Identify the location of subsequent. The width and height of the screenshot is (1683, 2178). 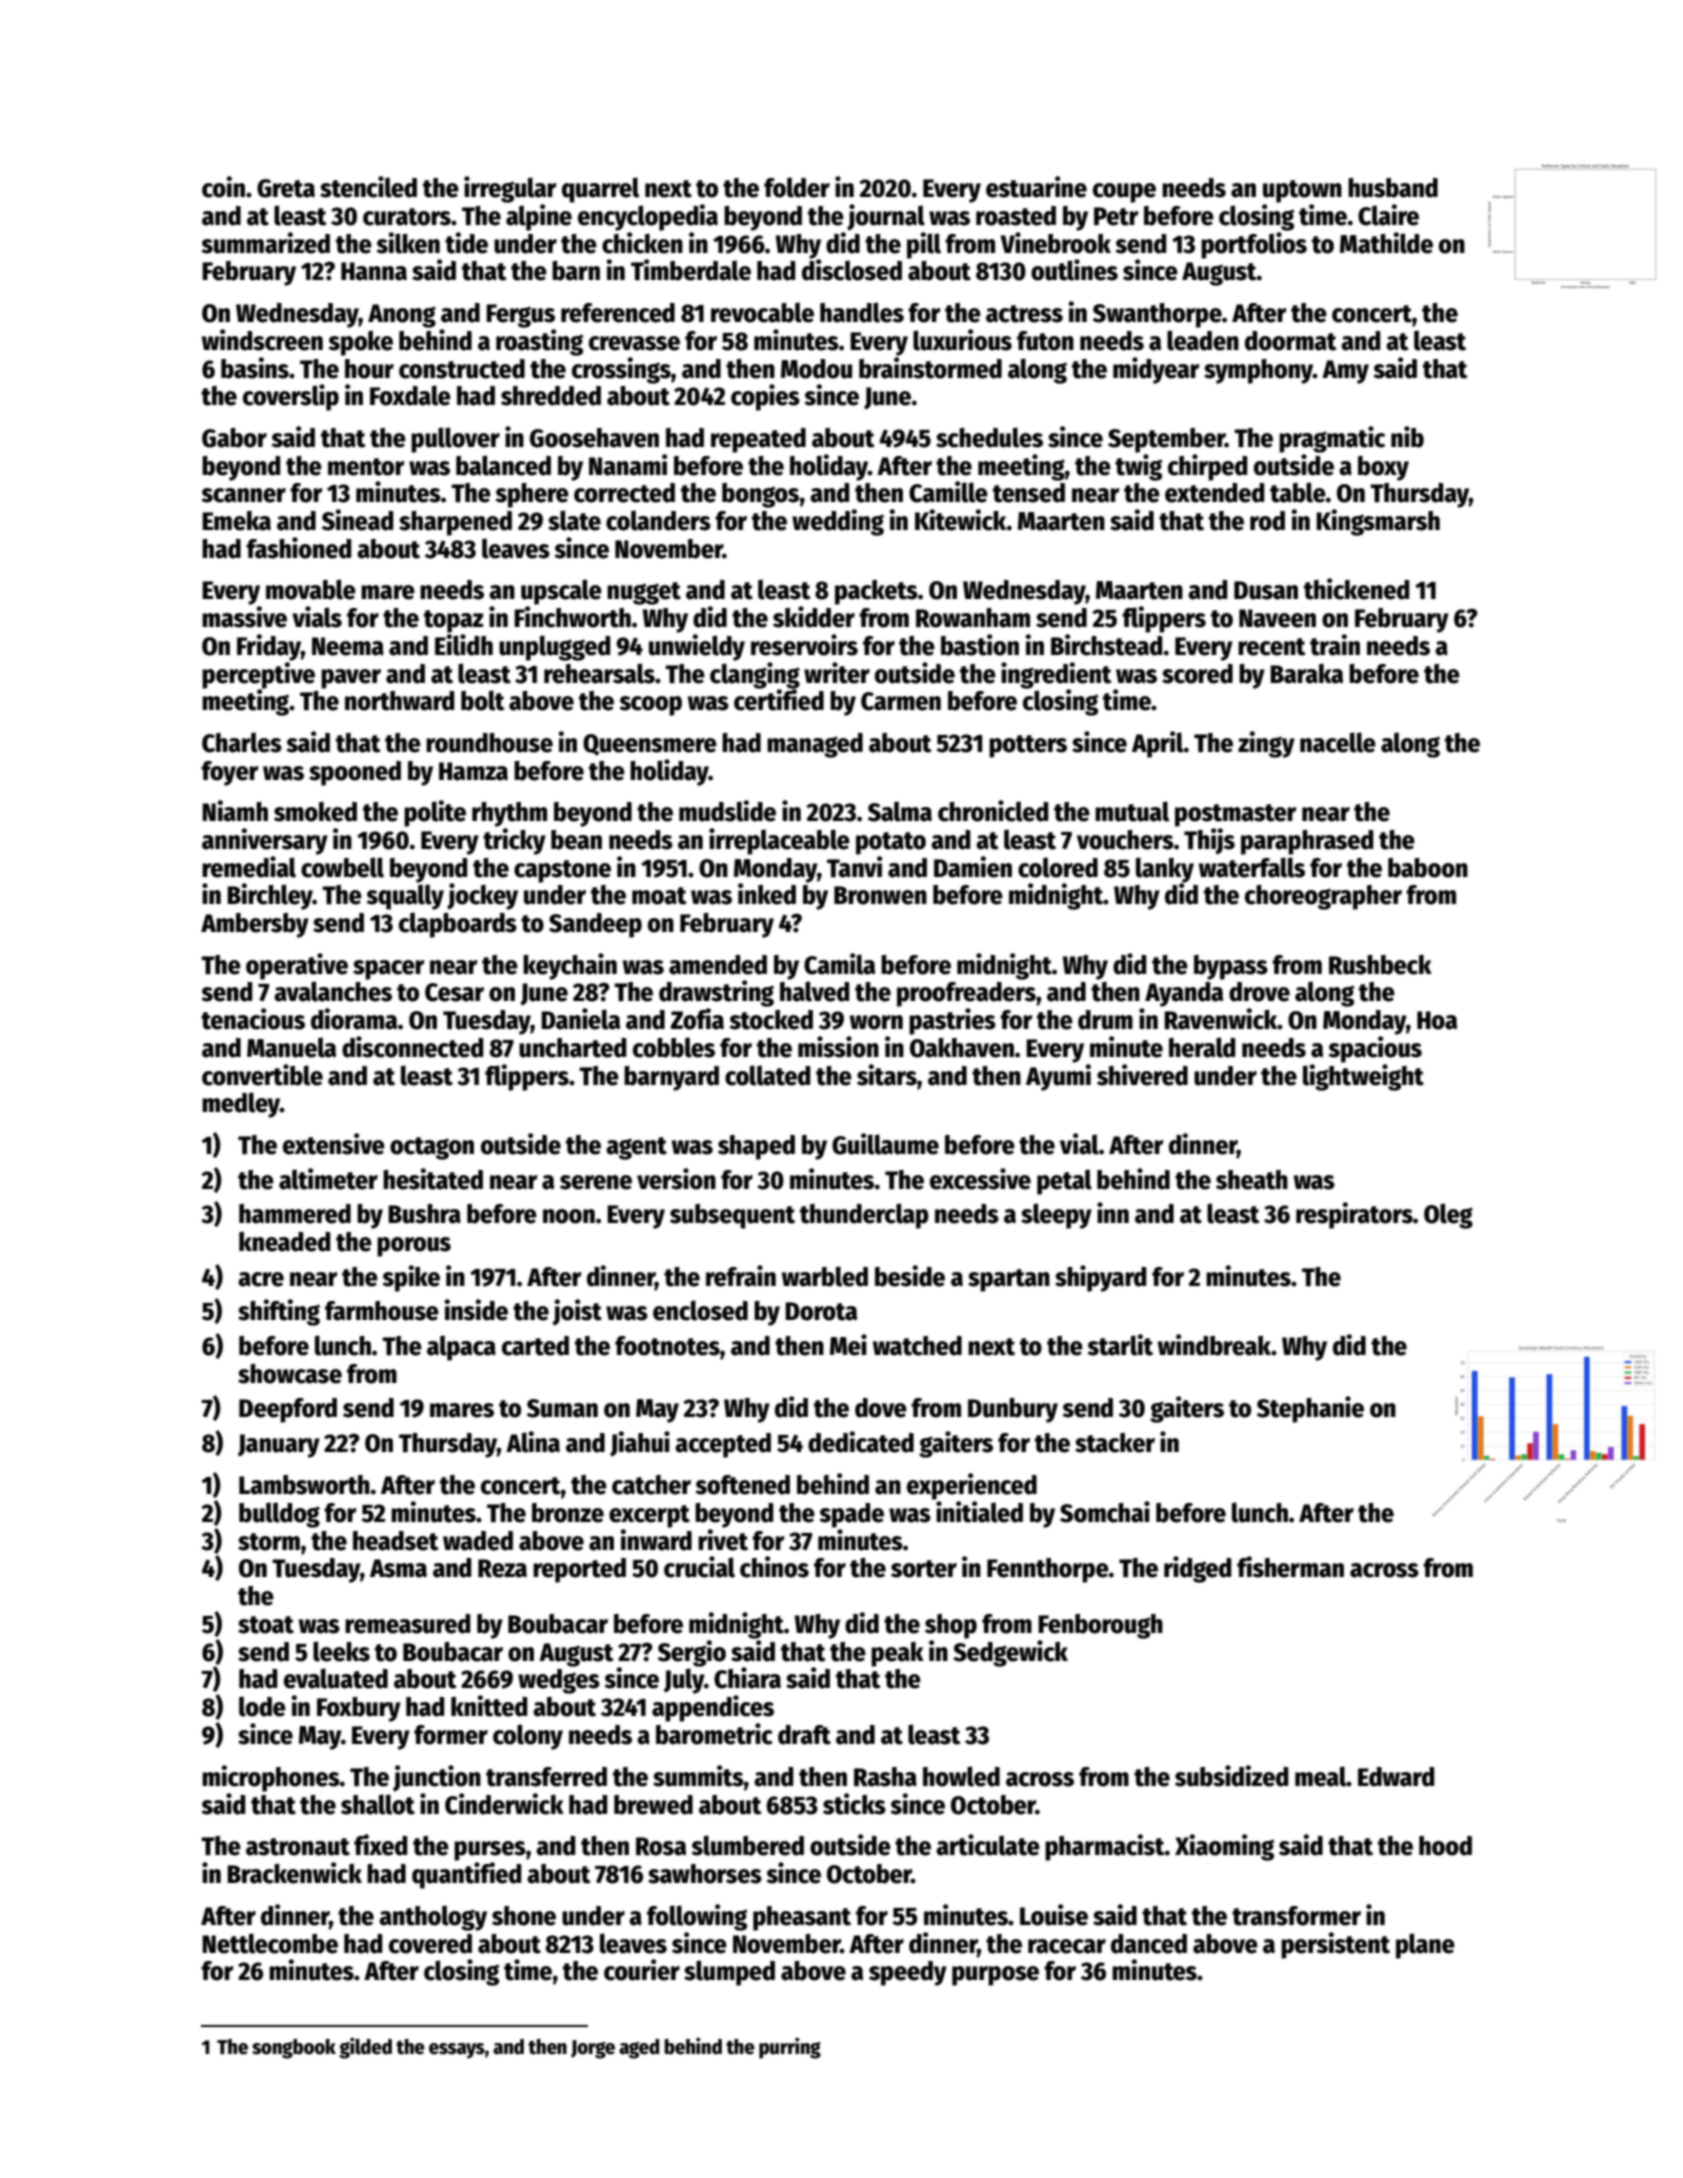
(732, 1216).
